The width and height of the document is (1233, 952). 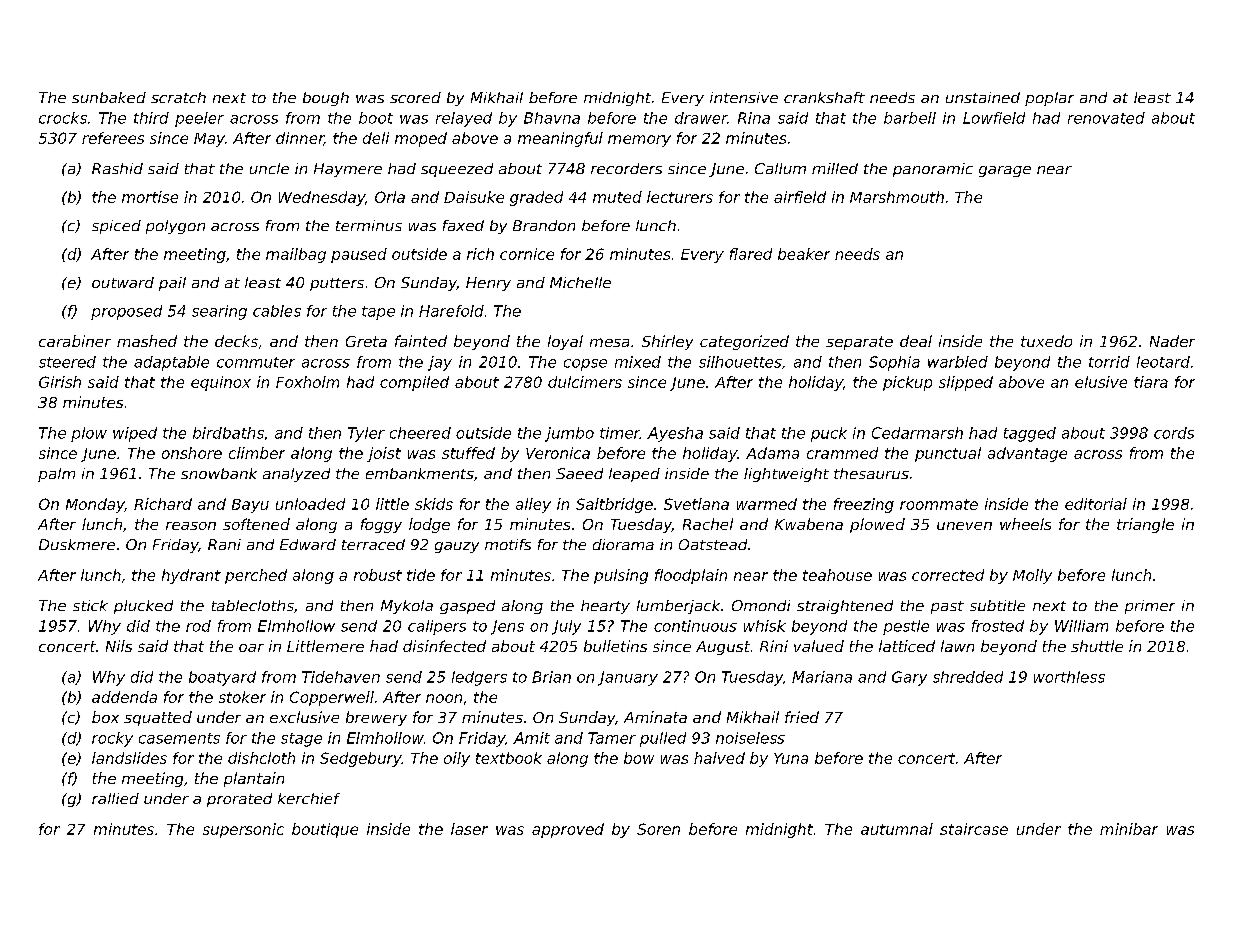 What do you see at coordinates (222, 678) in the document?
I see `boatyard` at bounding box center [222, 678].
